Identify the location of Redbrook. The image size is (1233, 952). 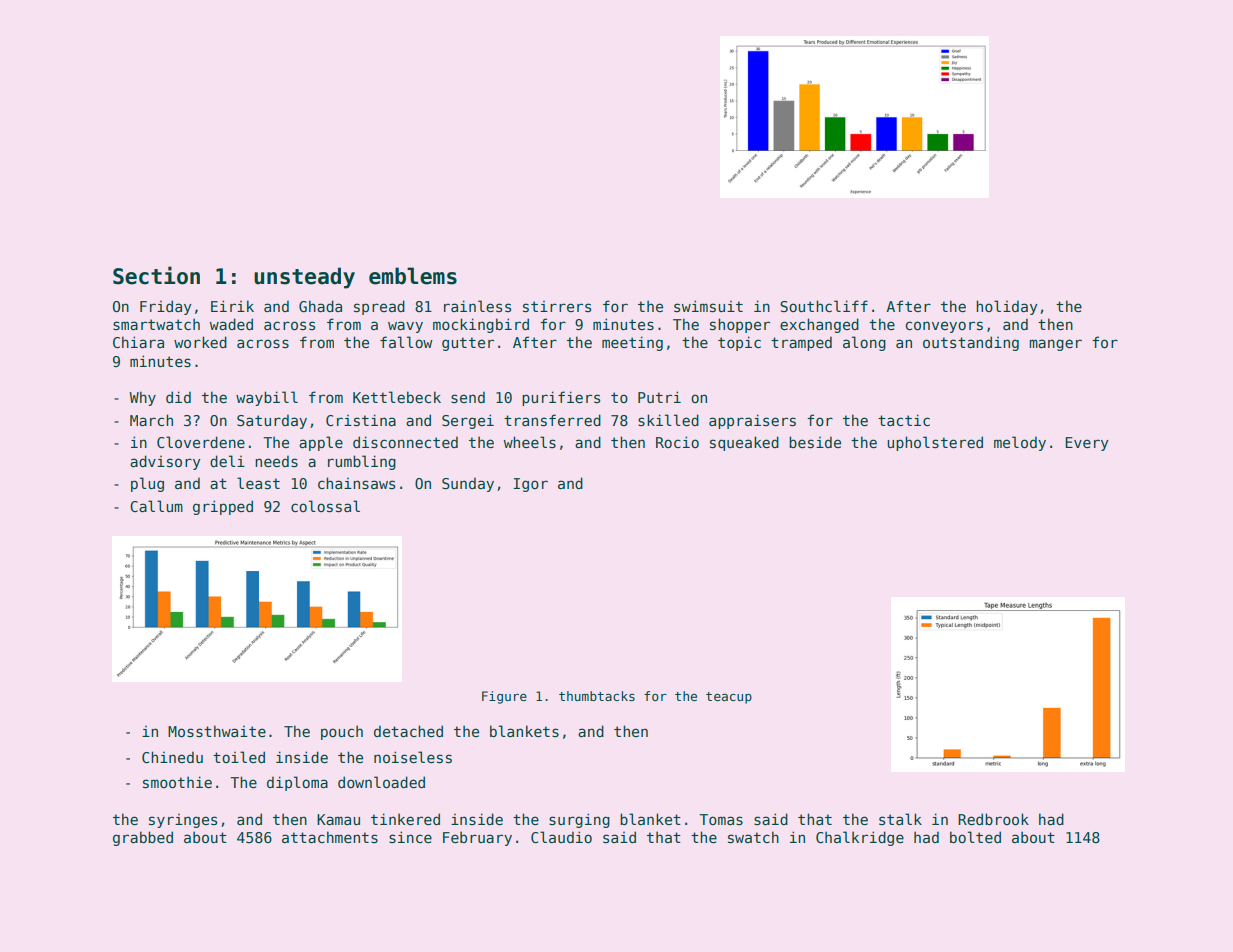
(993, 819).
